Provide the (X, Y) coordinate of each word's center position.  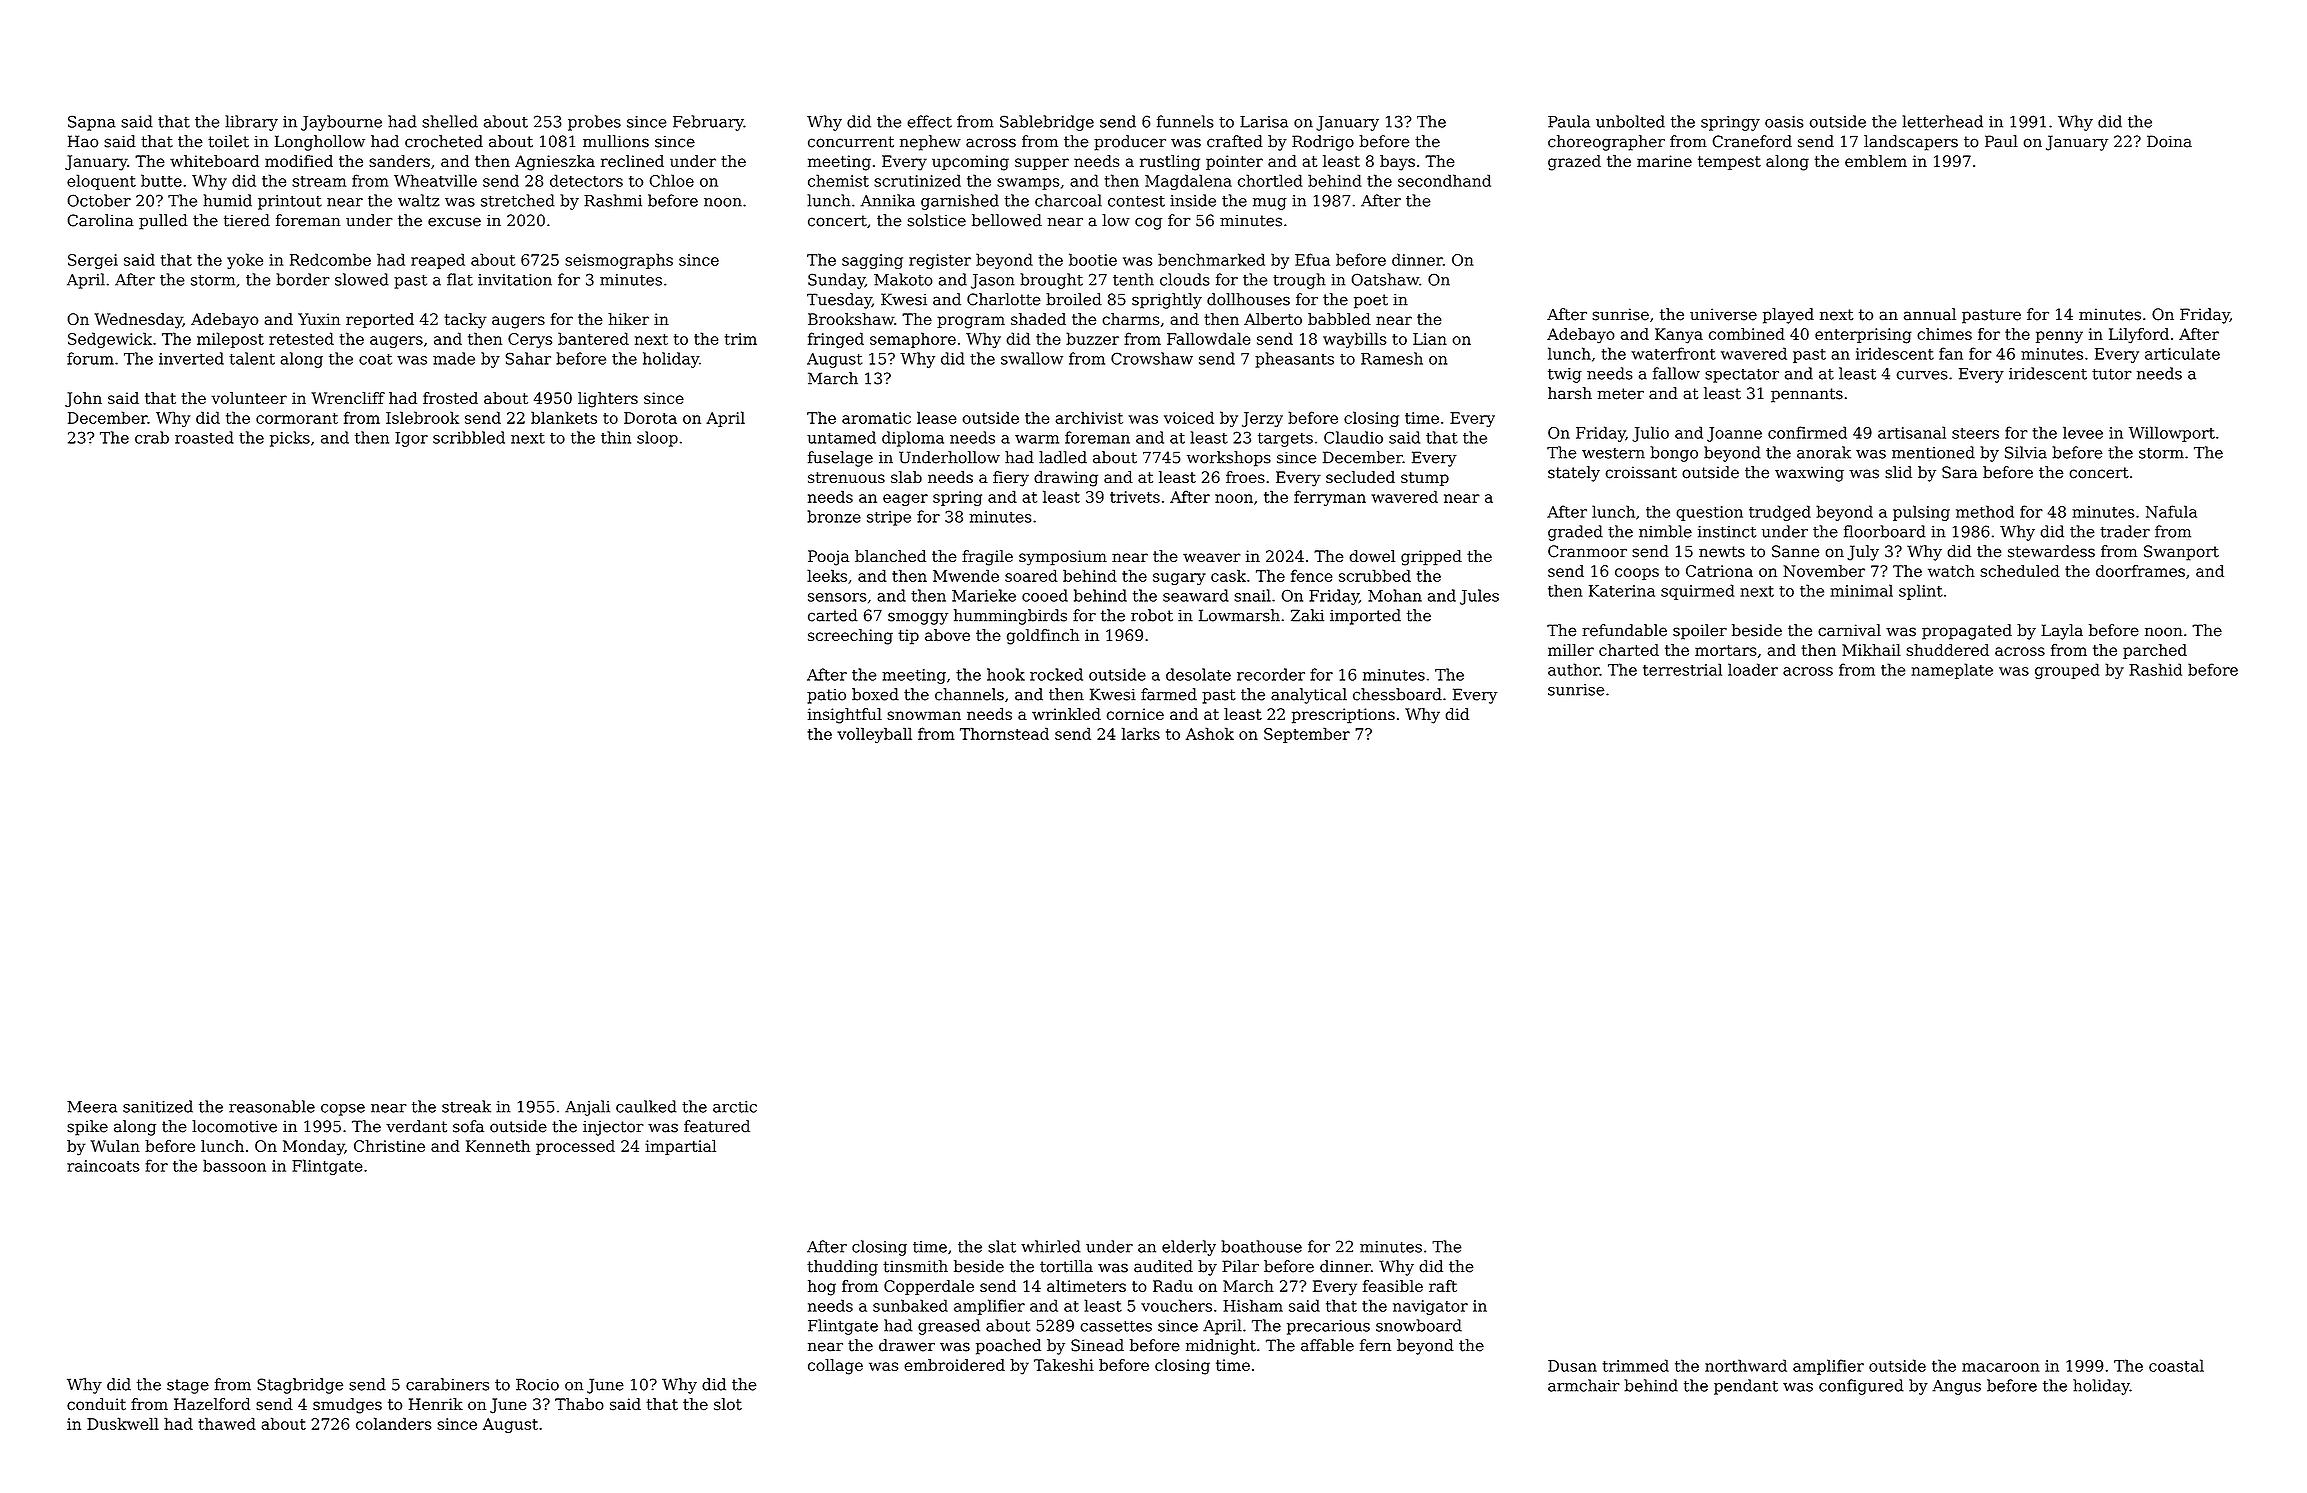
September (1307, 735)
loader (1753, 669)
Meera (92, 1107)
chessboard (1397, 694)
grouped (2067, 671)
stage (188, 1386)
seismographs (619, 261)
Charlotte (1004, 299)
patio (826, 696)
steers (1975, 433)
